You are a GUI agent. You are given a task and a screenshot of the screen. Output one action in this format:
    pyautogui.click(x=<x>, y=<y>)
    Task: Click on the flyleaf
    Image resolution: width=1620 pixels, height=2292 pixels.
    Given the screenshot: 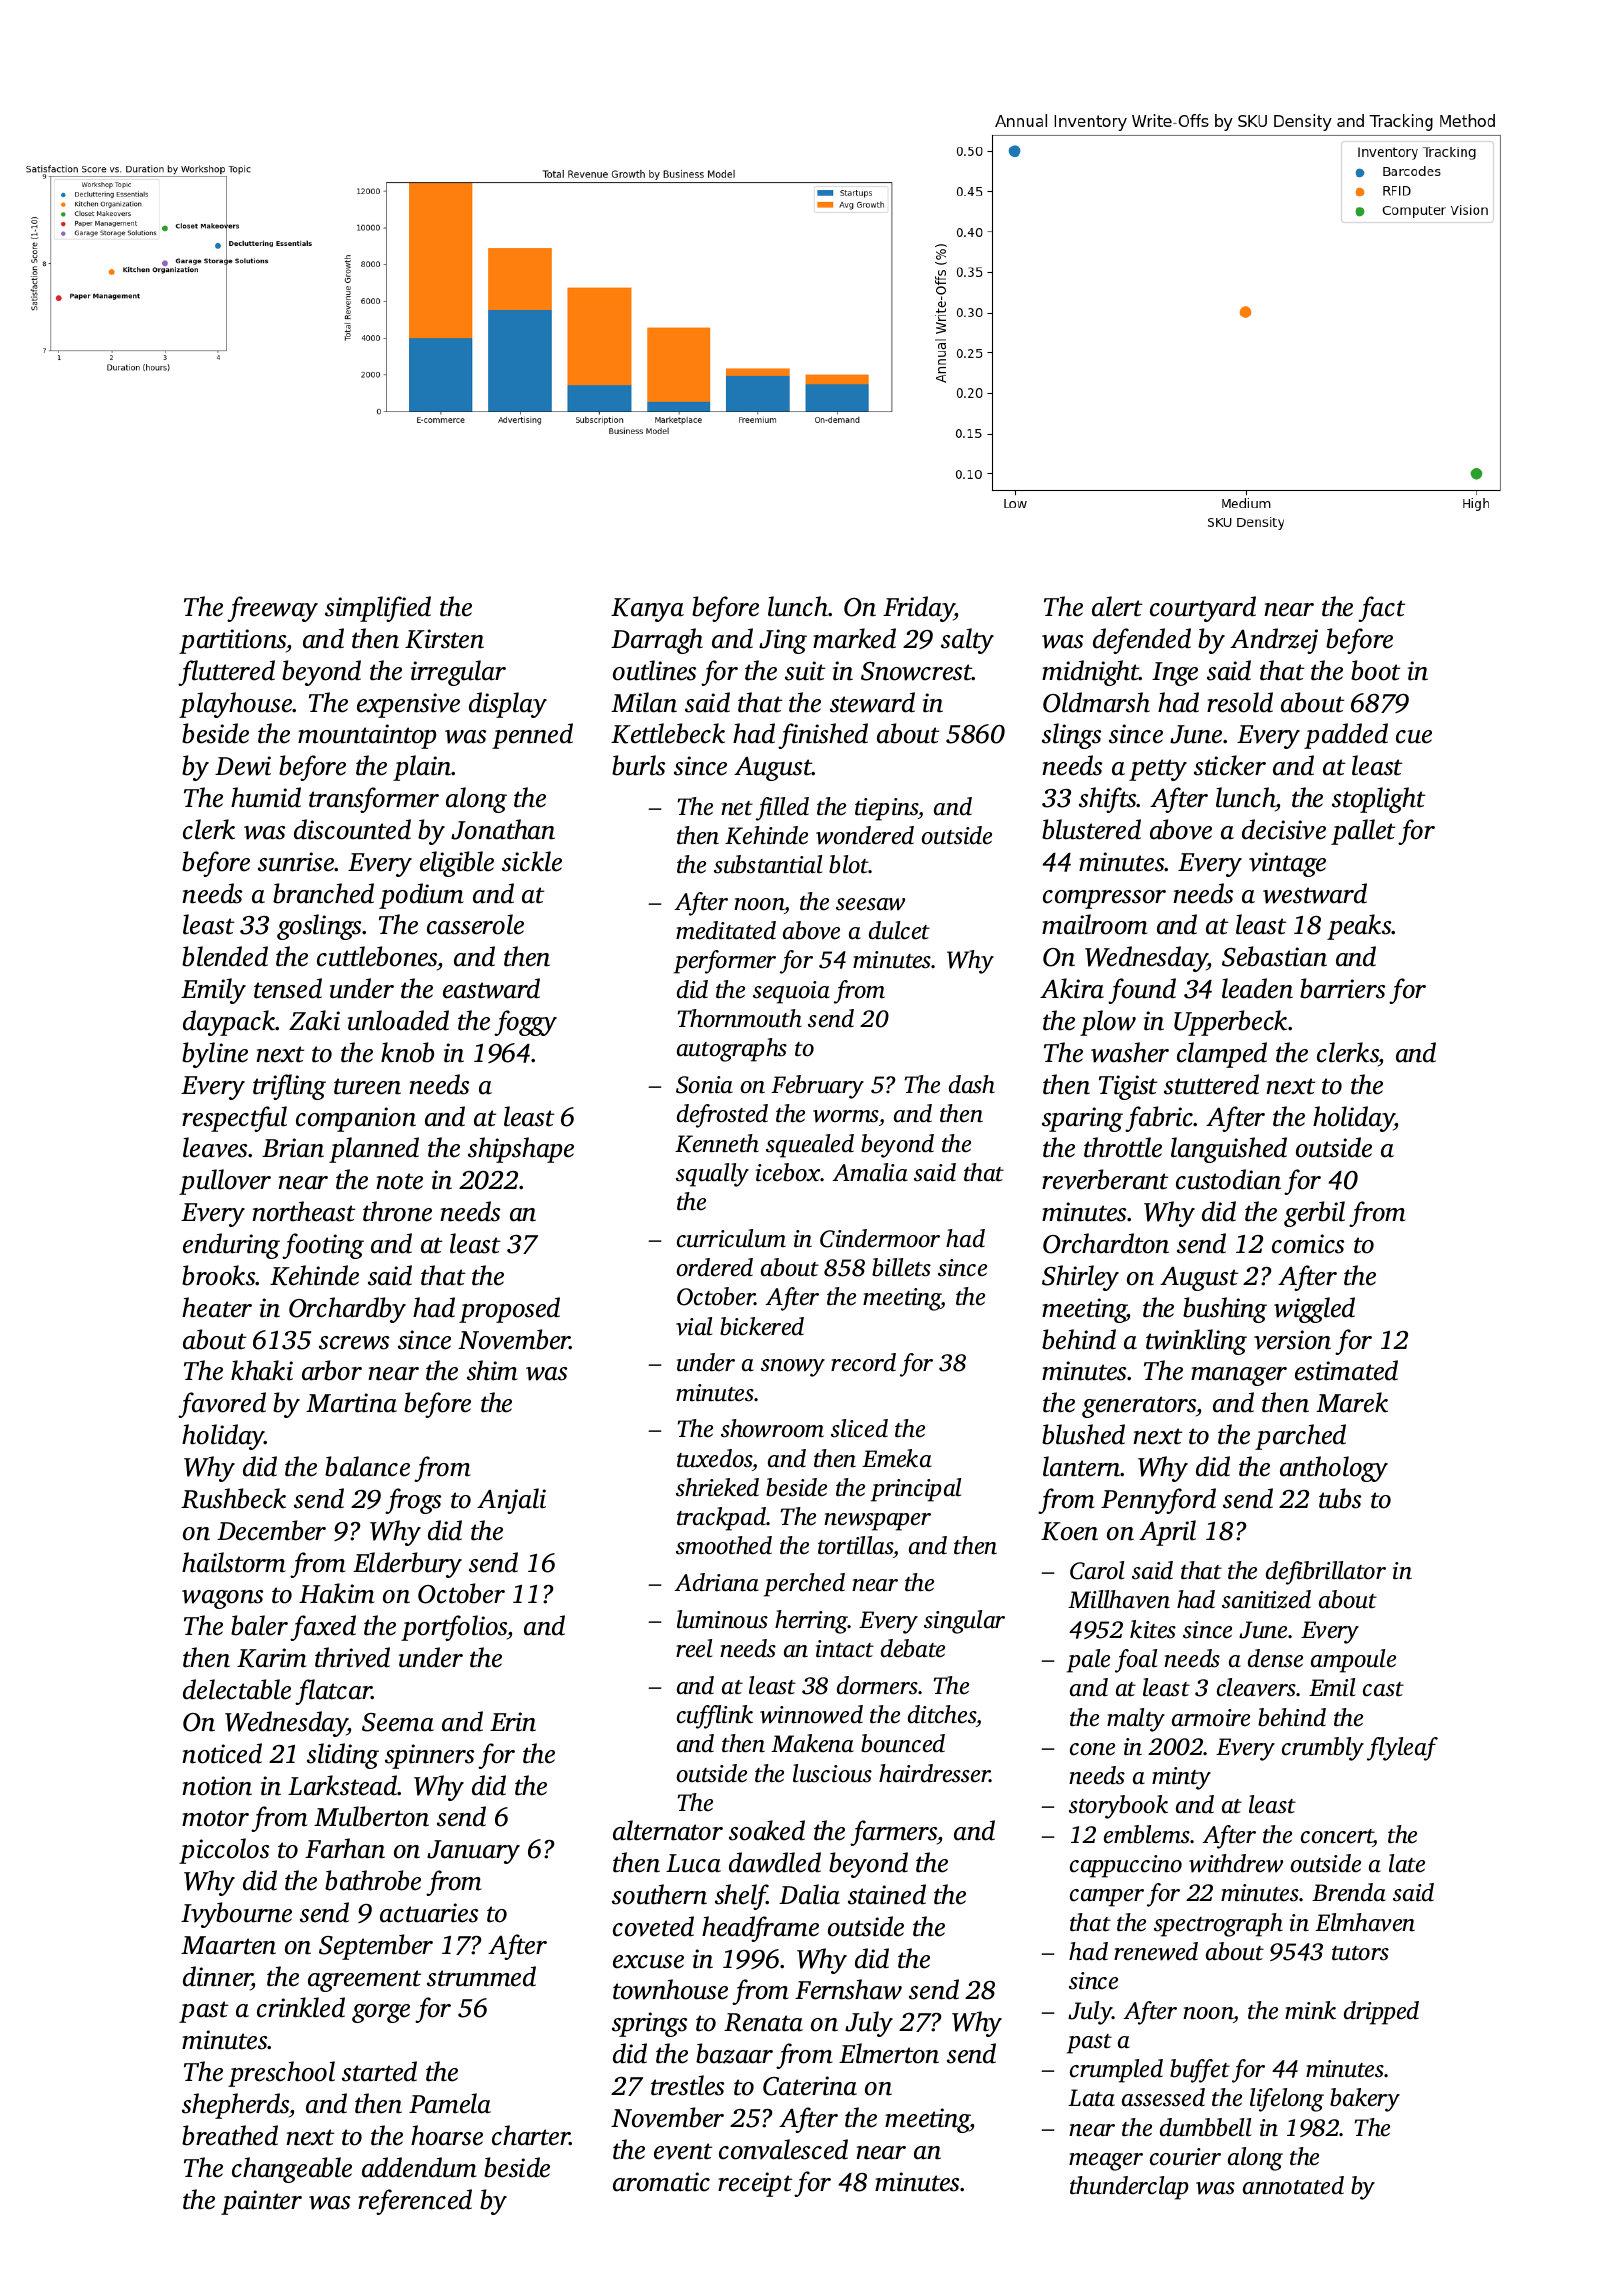 What is the action you would take?
    pyautogui.click(x=1402, y=1749)
